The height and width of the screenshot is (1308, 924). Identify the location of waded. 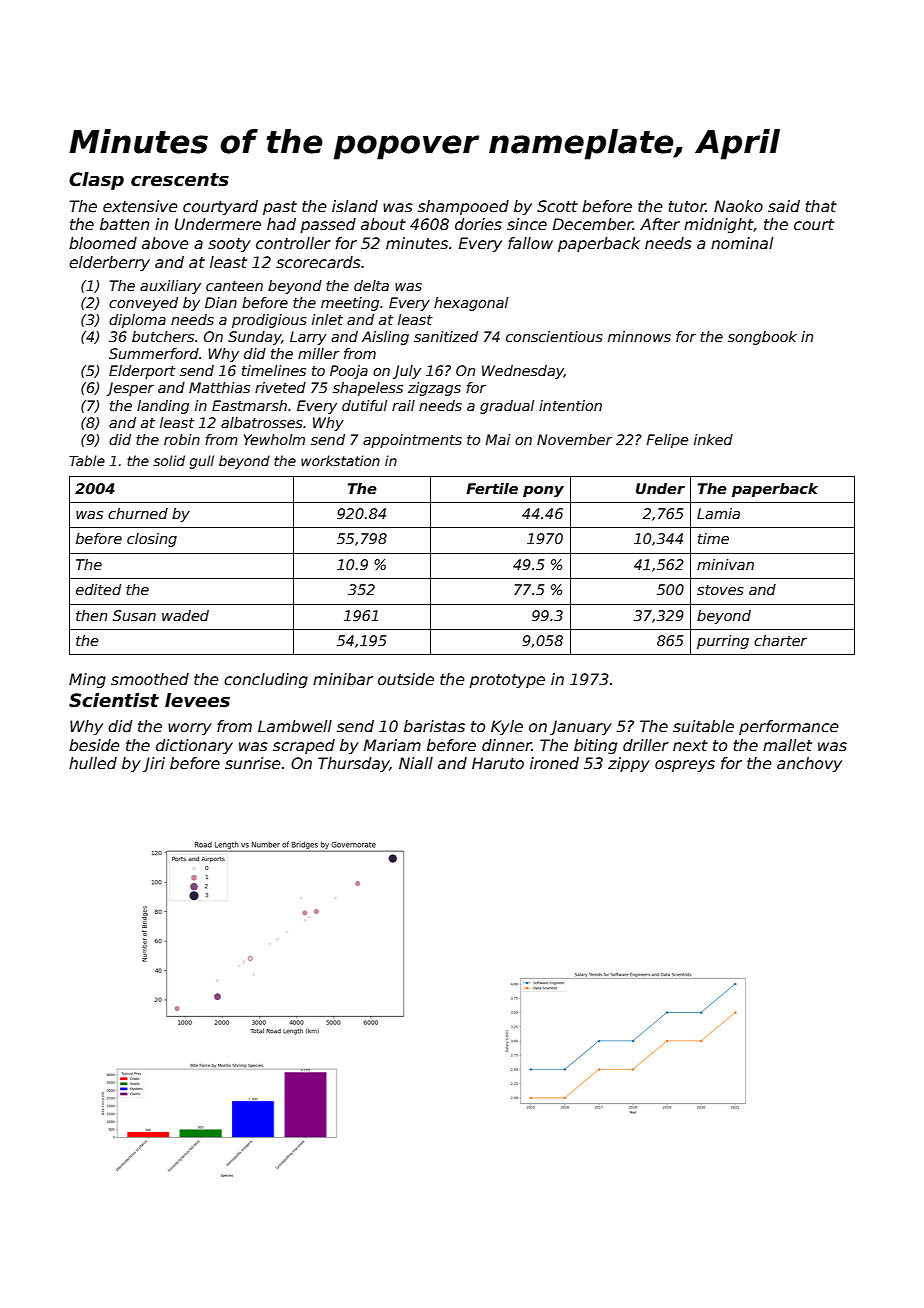
(185, 615).
